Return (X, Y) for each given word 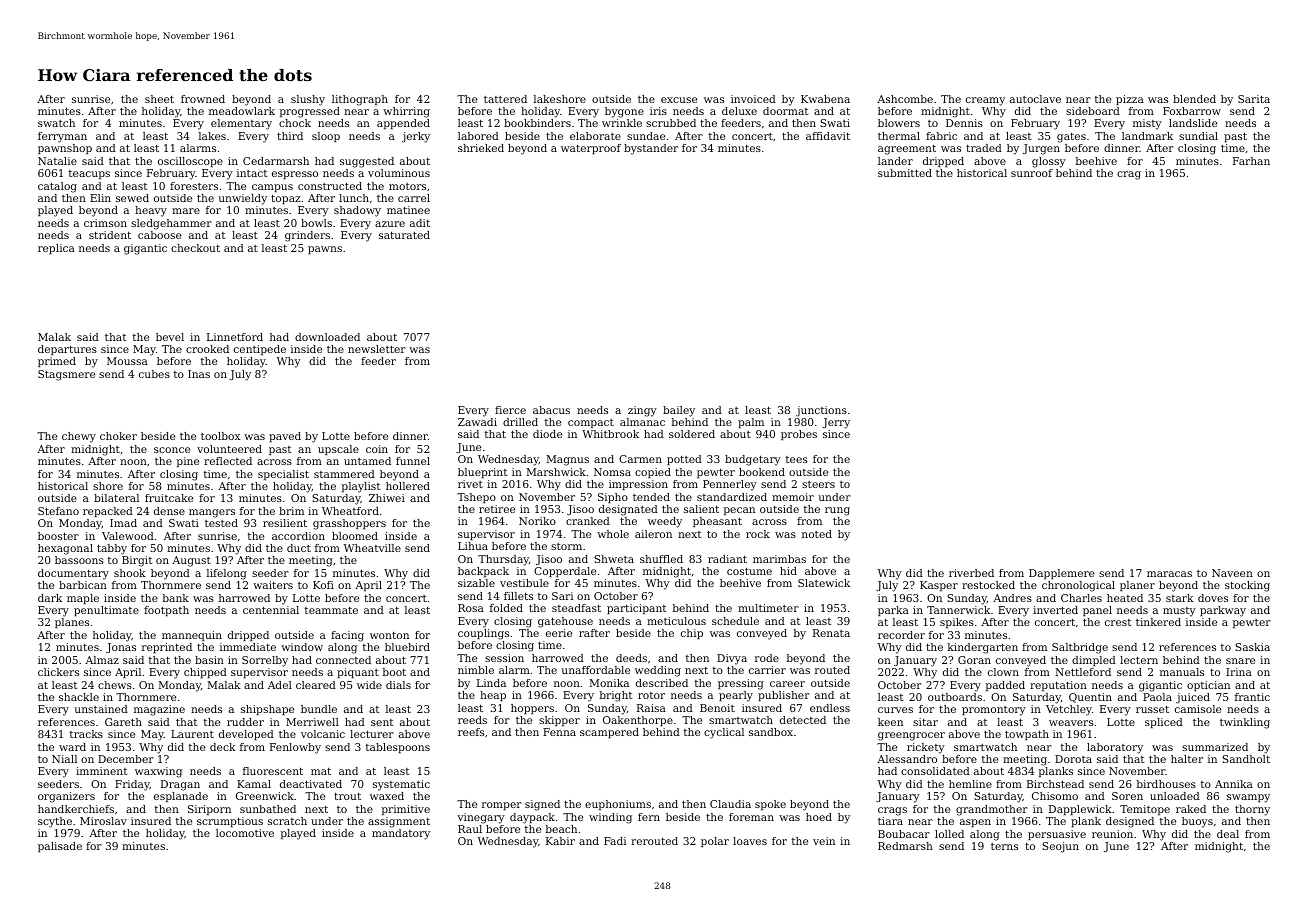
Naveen (1232, 573)
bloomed (355, 536)
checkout (195, 248)
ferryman (62, 137)
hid (788, 571)
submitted (905, 173)
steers (818, 484)
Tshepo (476, 498)
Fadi (615, 841)
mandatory (401, 834)
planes (72, 623)
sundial (1198, 136)
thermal (899, 136)
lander (895, 161)
